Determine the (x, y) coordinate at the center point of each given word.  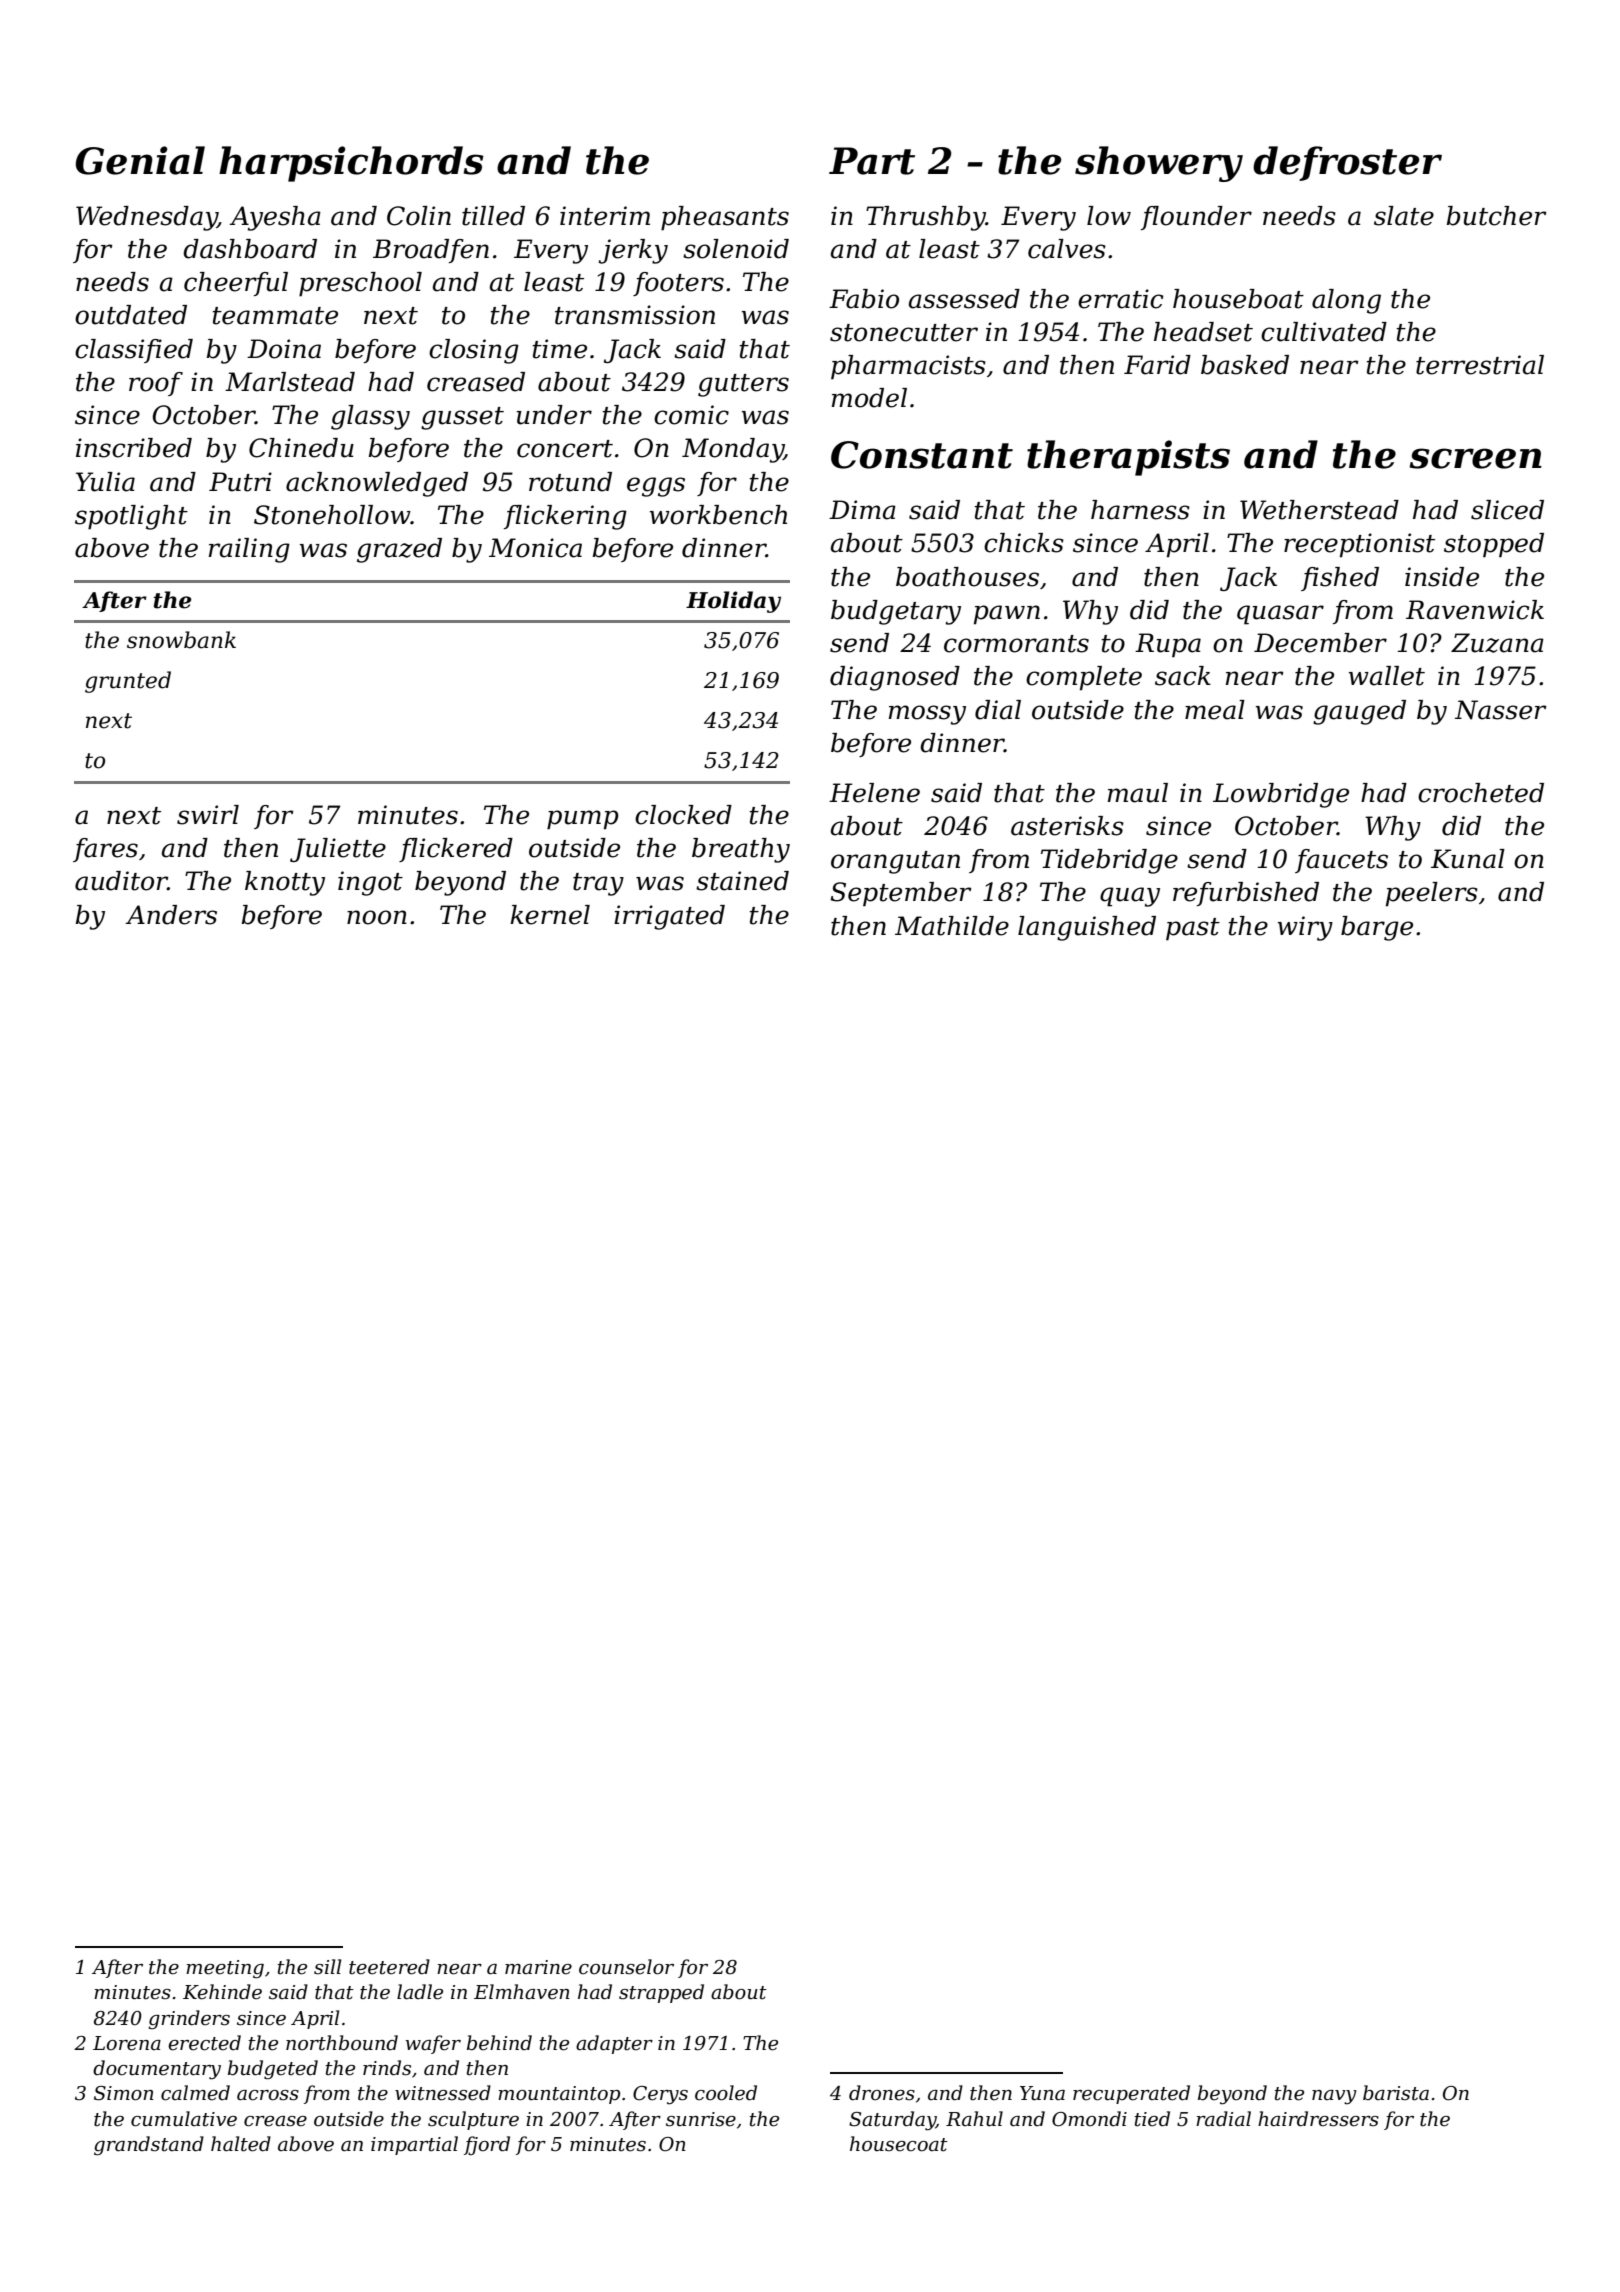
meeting (225, 1969)
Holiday (733, 602)
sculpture (473, 2120)
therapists (1128, 458)
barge (1377, 928)
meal (1215, 710)
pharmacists (908, 367)
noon (377, 917)
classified (134, 351)
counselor (626, 1967)
